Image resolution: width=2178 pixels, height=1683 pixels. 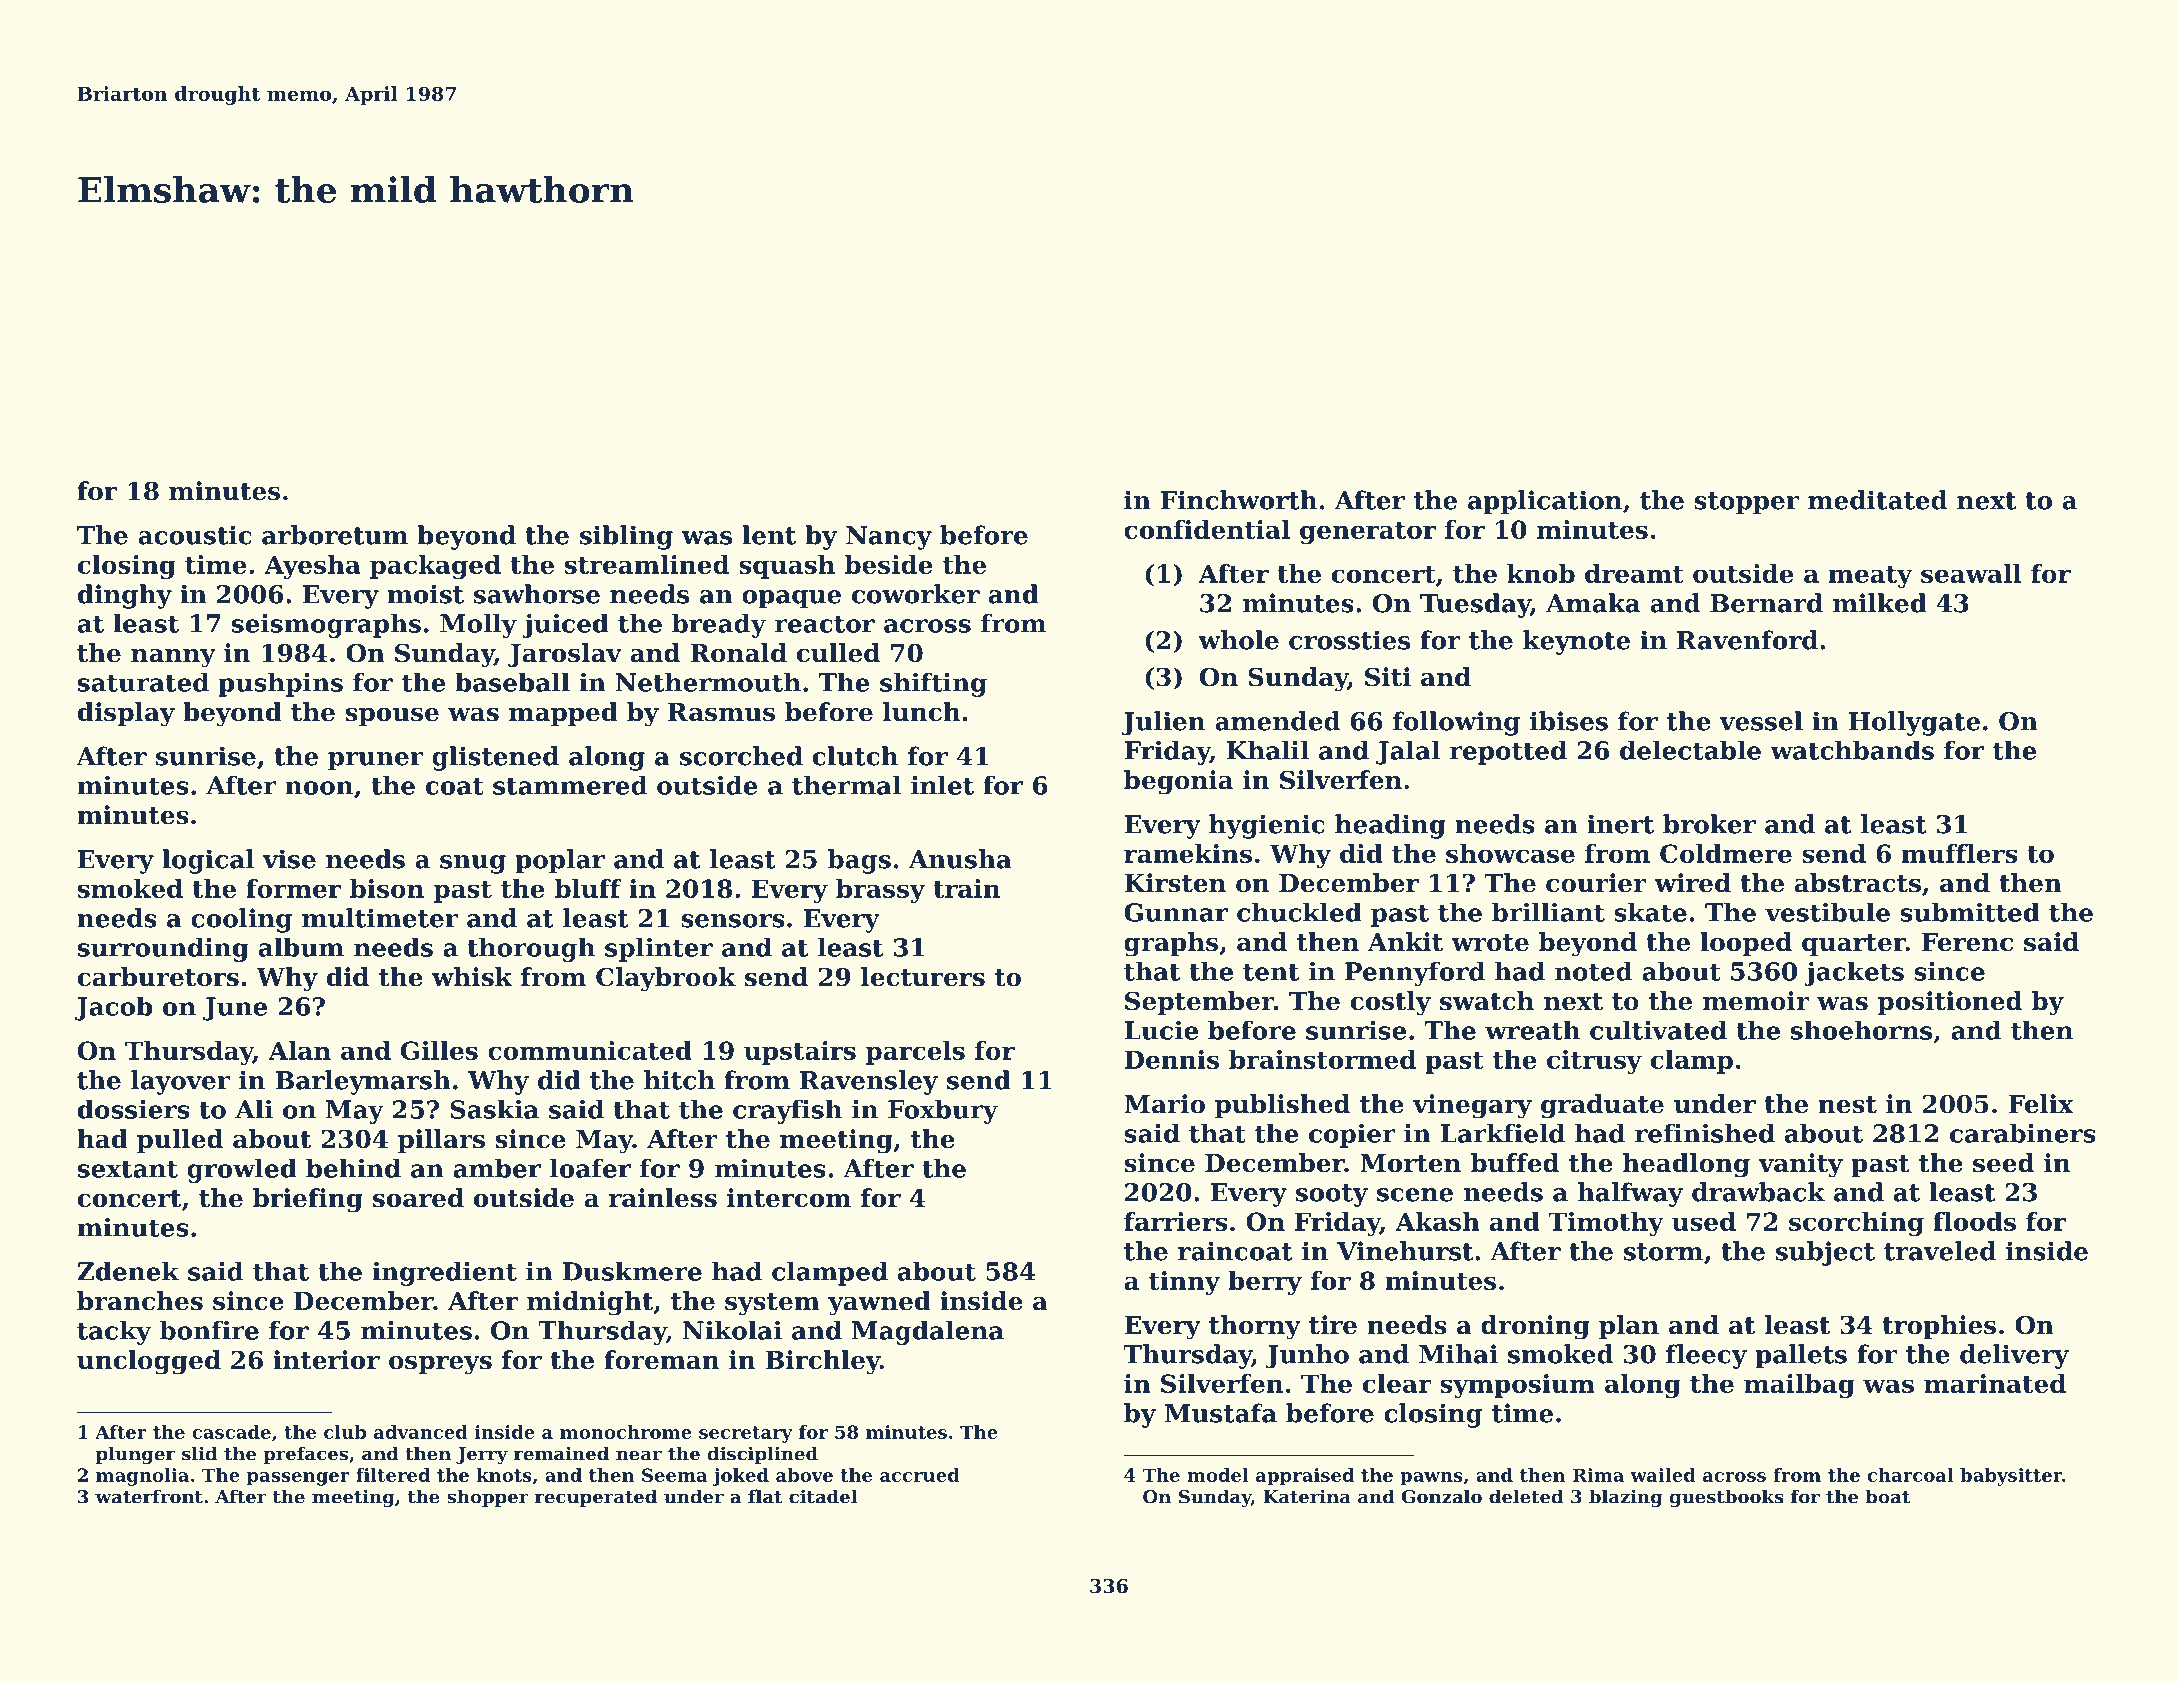 I want to click on sensors, so click(x=733, y=921).
